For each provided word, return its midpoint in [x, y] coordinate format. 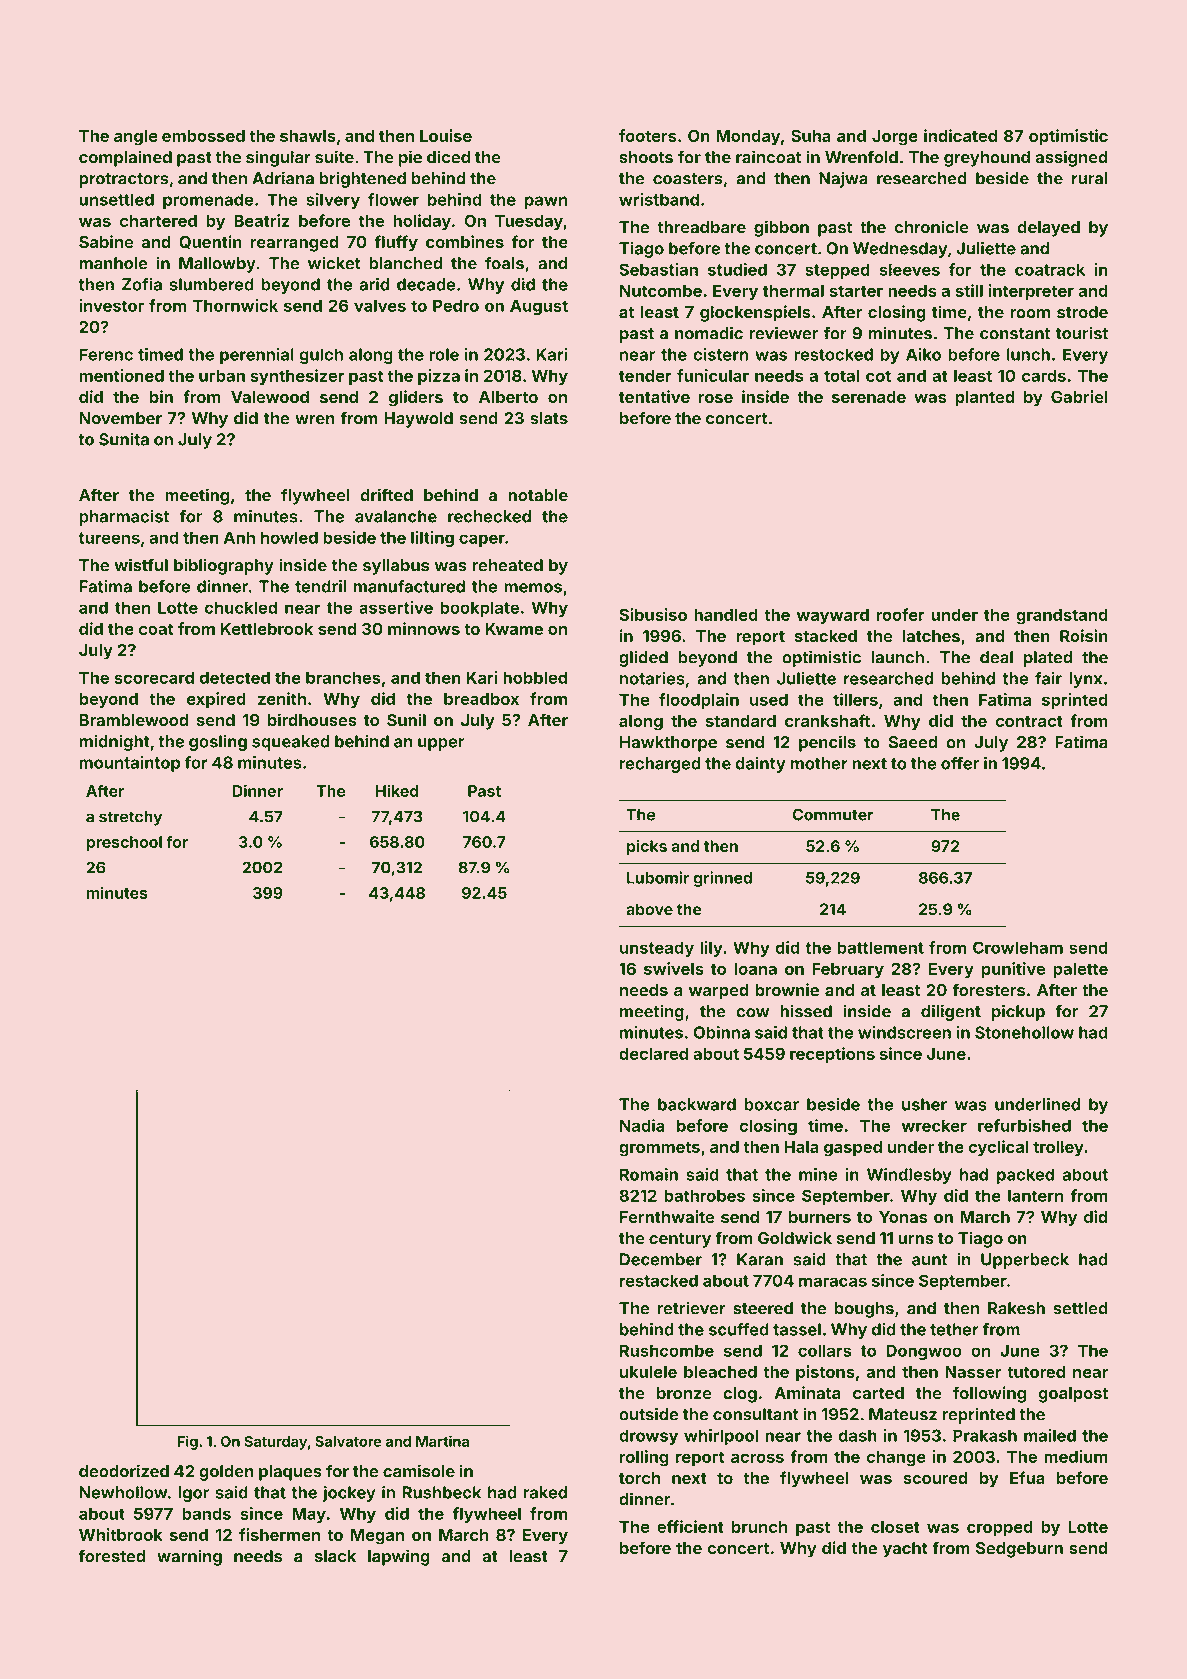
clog [740, 1395]
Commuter [833, 814]
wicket [334, 263]
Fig [188, 1442]
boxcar [772, 1104]
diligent [951, 1012]
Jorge [895, 138]
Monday [748, 138]
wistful [141, 565]
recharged [660, 765]
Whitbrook [121, 1534]
